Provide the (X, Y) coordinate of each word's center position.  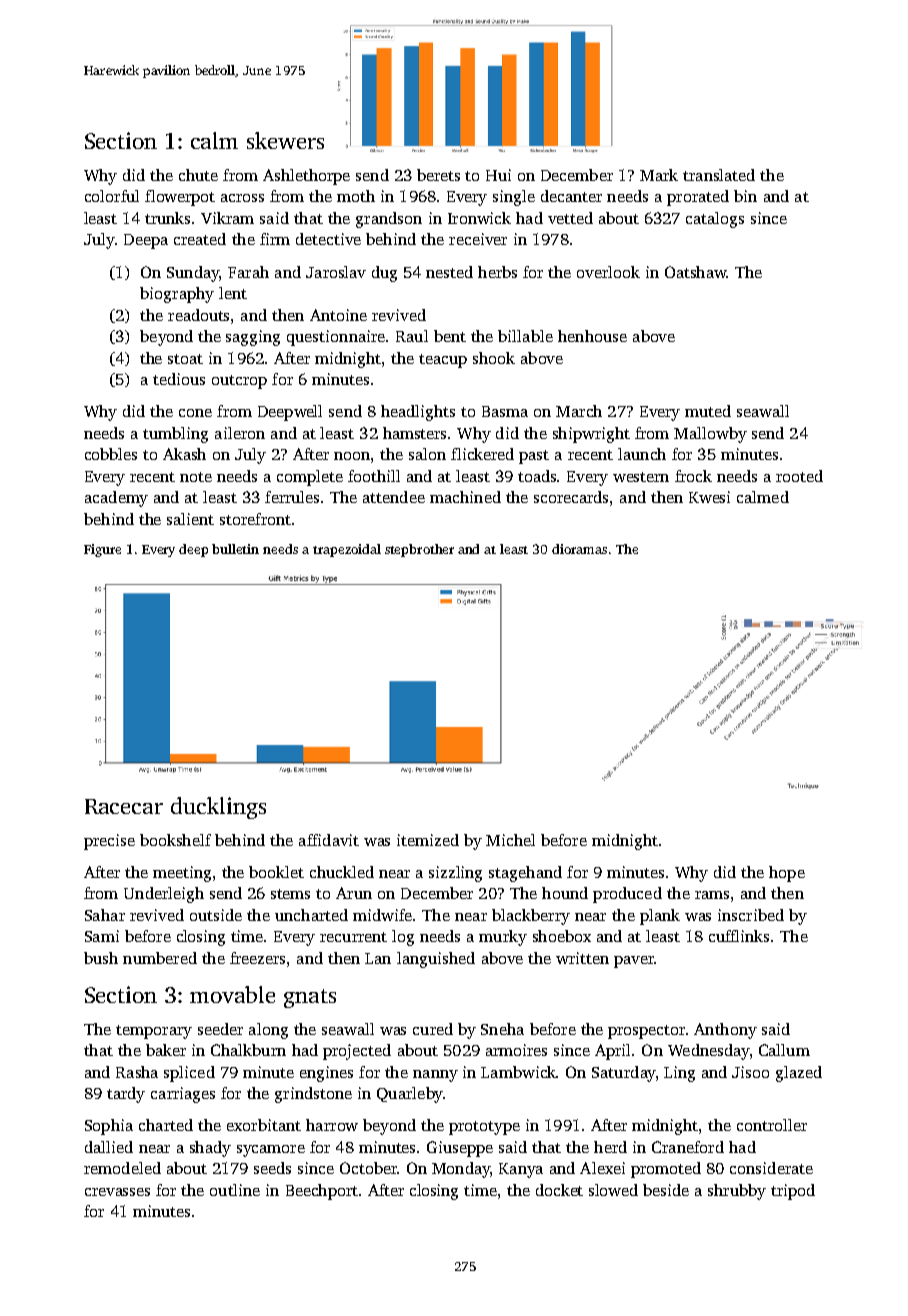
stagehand (525, 874)
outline (235, 1190)
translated (719, 175)
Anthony (725, 1031)
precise (109, 842)
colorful (112, 196)
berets (438, 175)
